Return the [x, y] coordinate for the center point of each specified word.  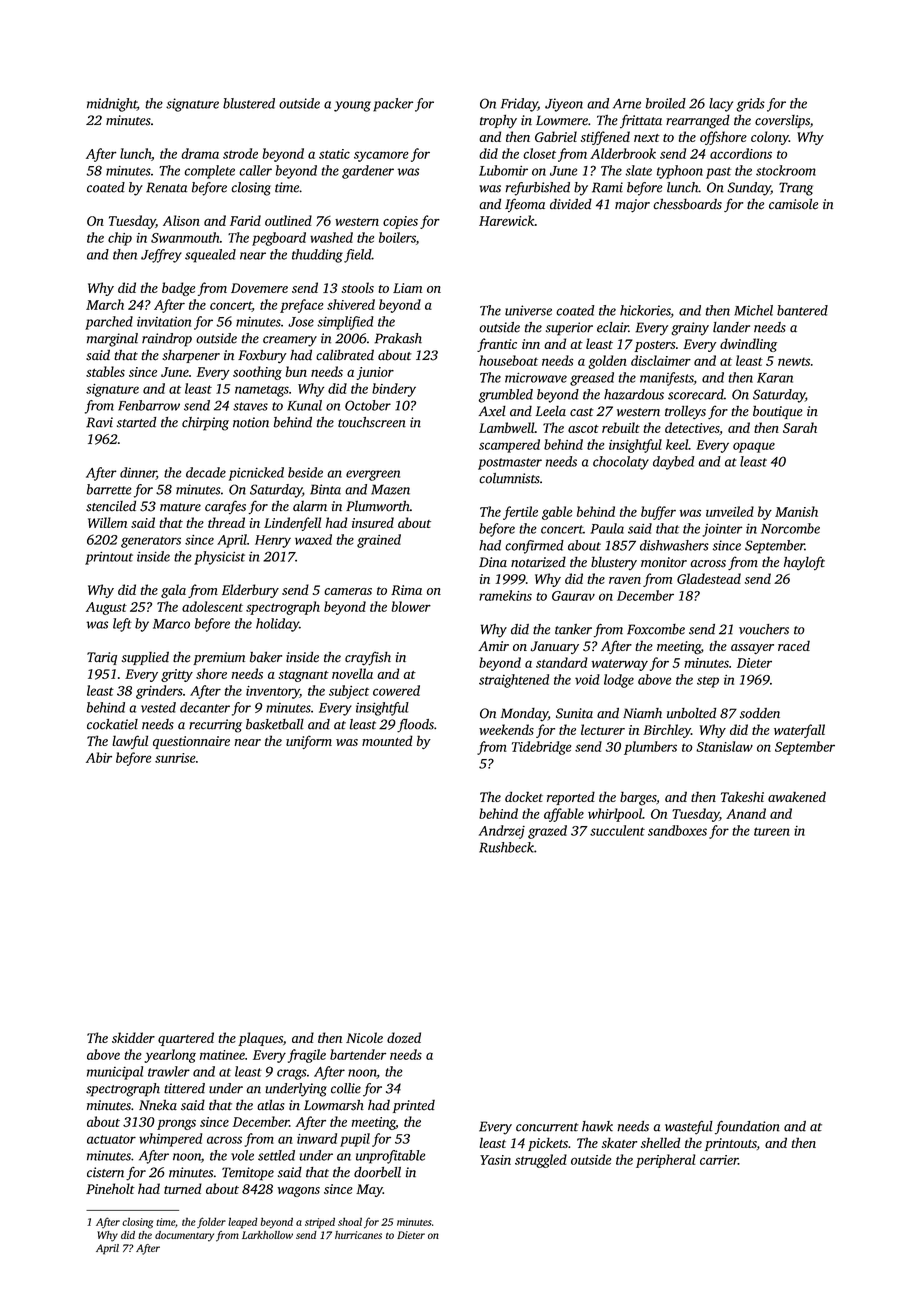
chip [120, 239]
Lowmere [562, 120]
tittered [184, 1088]
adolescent [212, 606]
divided [571, 204]
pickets [548, 1144]
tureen [772, 831]
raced [794, 645]
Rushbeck [506, 847]
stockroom [786, 170]
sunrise [175, 758]
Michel [753, 310]
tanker [573, 629]
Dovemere [259, 288]
